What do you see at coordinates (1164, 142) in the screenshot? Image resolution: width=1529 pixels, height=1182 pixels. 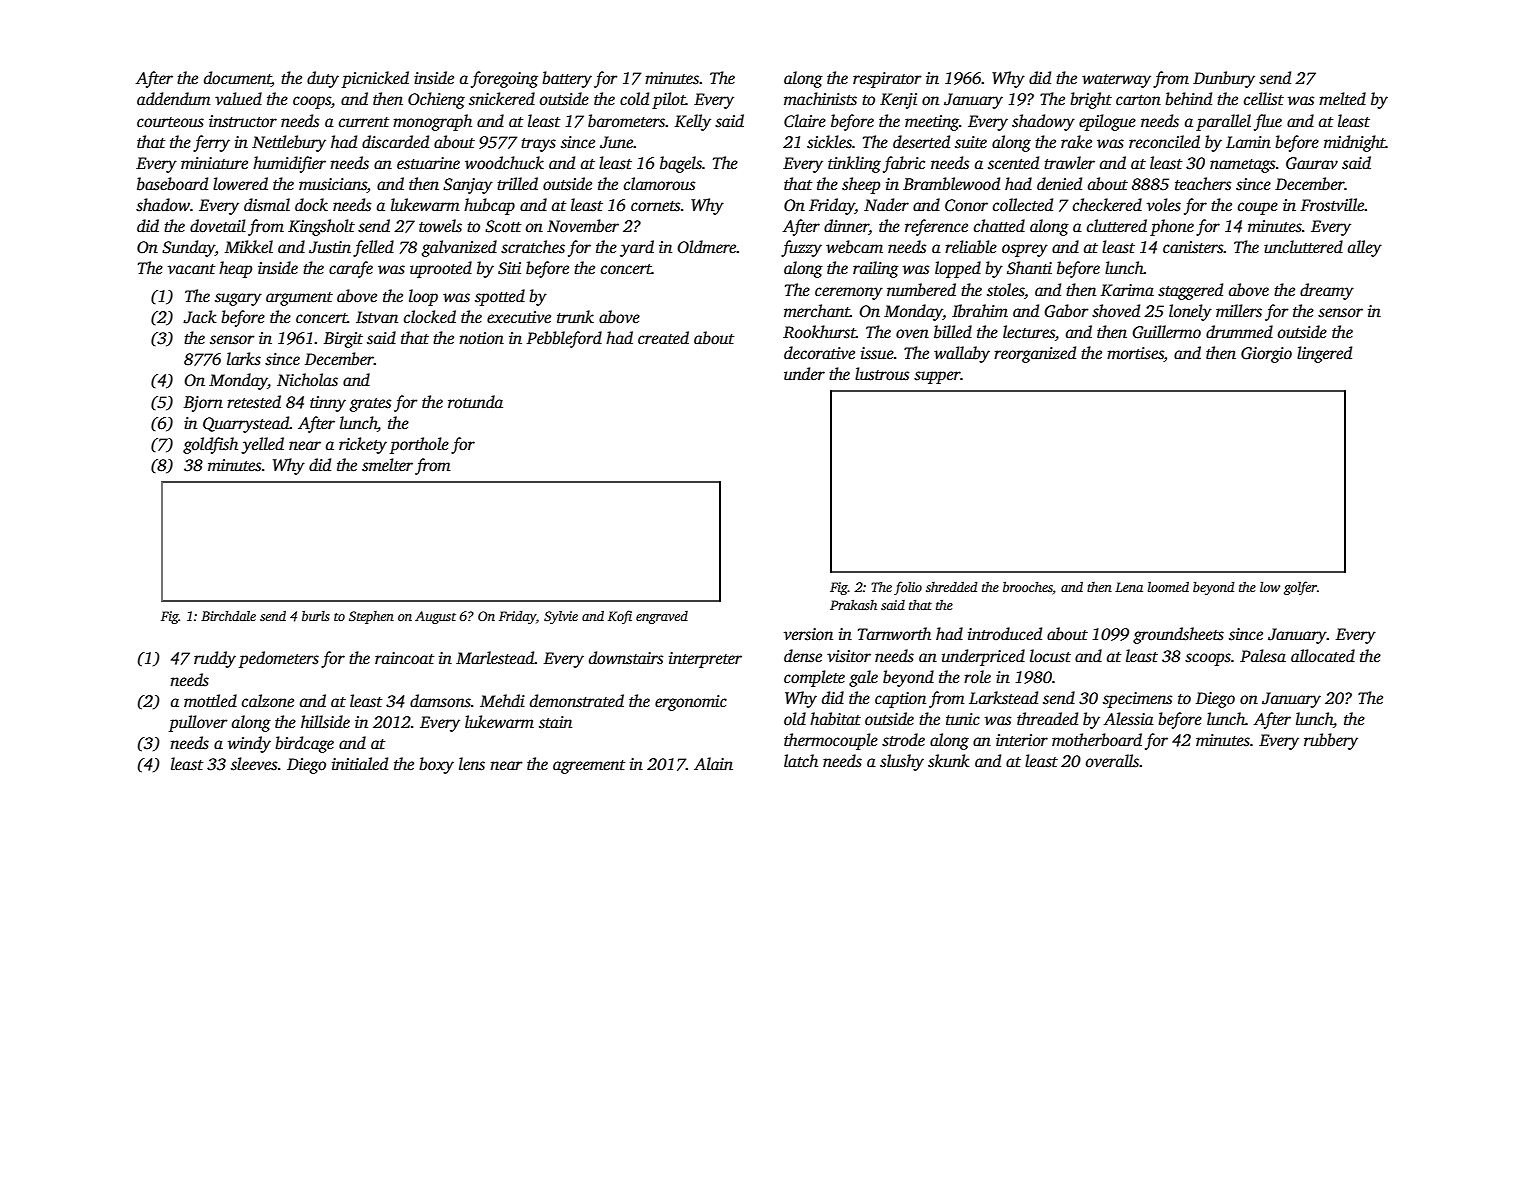 I see `reconciled` at bounding box center [1164, 142].
